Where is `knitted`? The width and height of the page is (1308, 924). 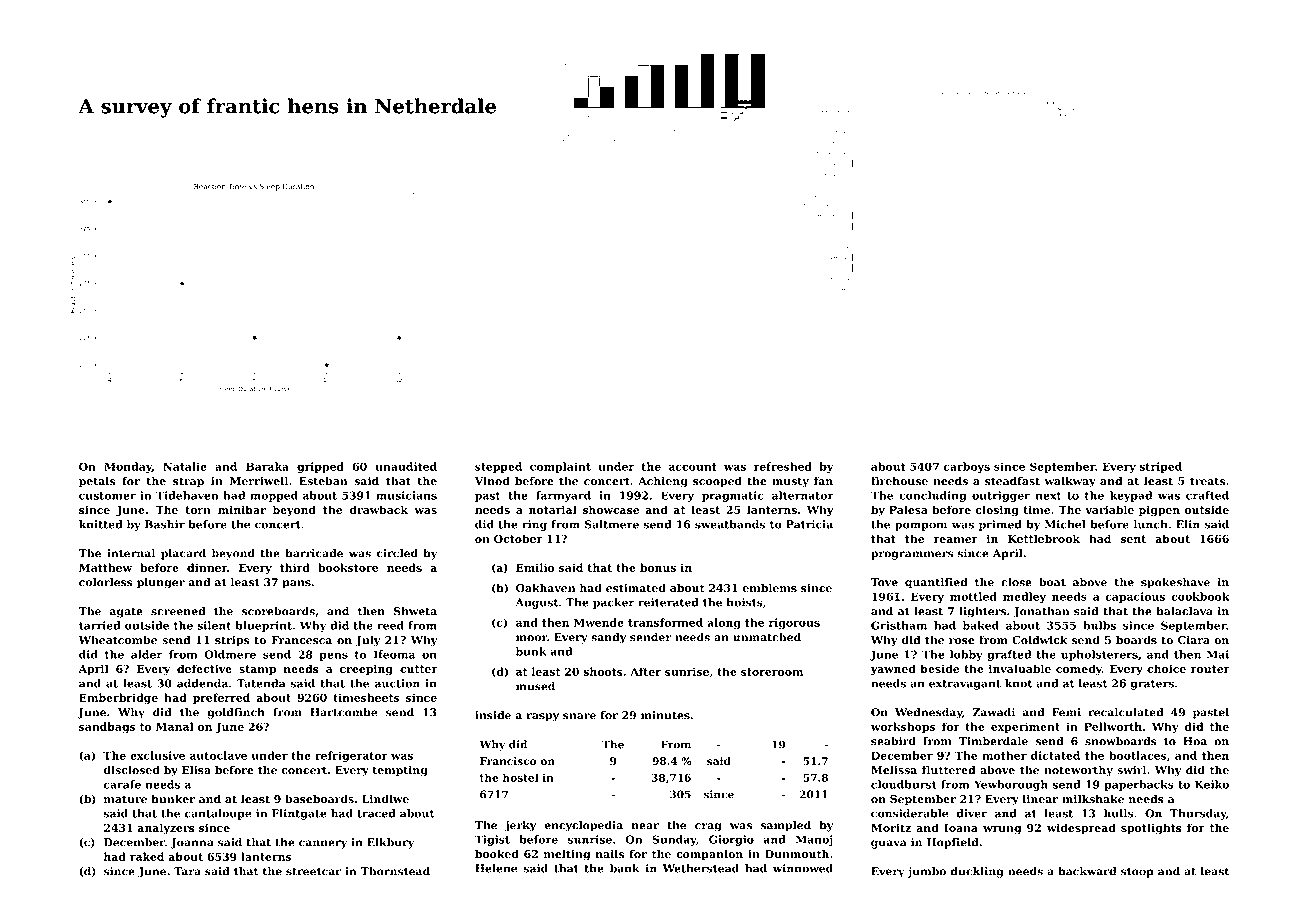
knitted is located at coordinates (100, 524).
